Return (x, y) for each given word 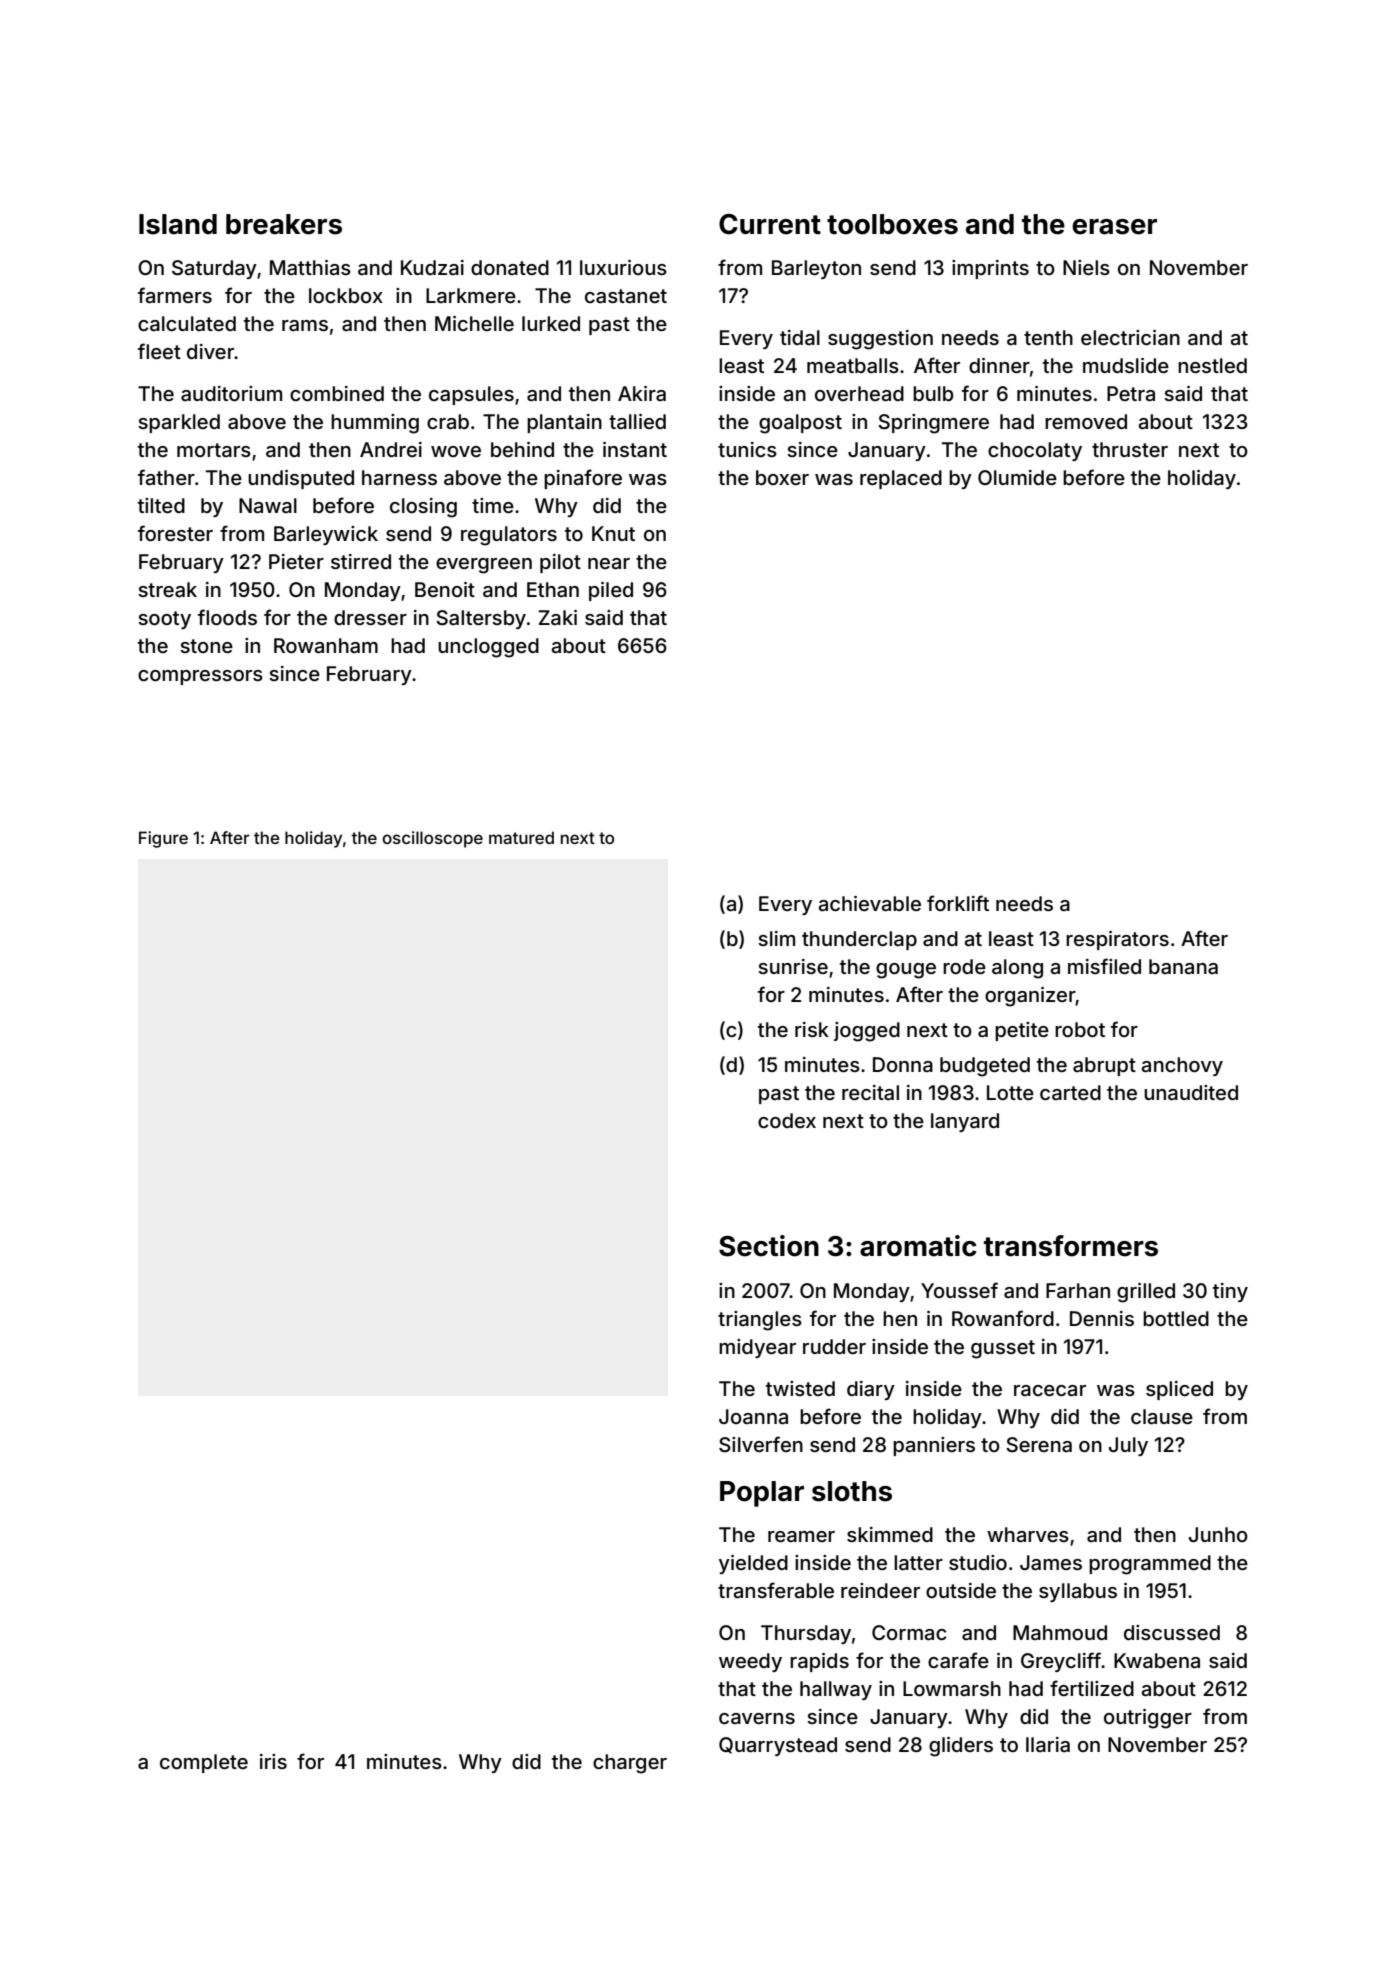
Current (770, 224)
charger (630, 1764)
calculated (187, 323)
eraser (1114, 227)
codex (787, 1120)
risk (812, 1029)
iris (273, 1761)
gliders (961, 1747)
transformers (1071, 1246)
